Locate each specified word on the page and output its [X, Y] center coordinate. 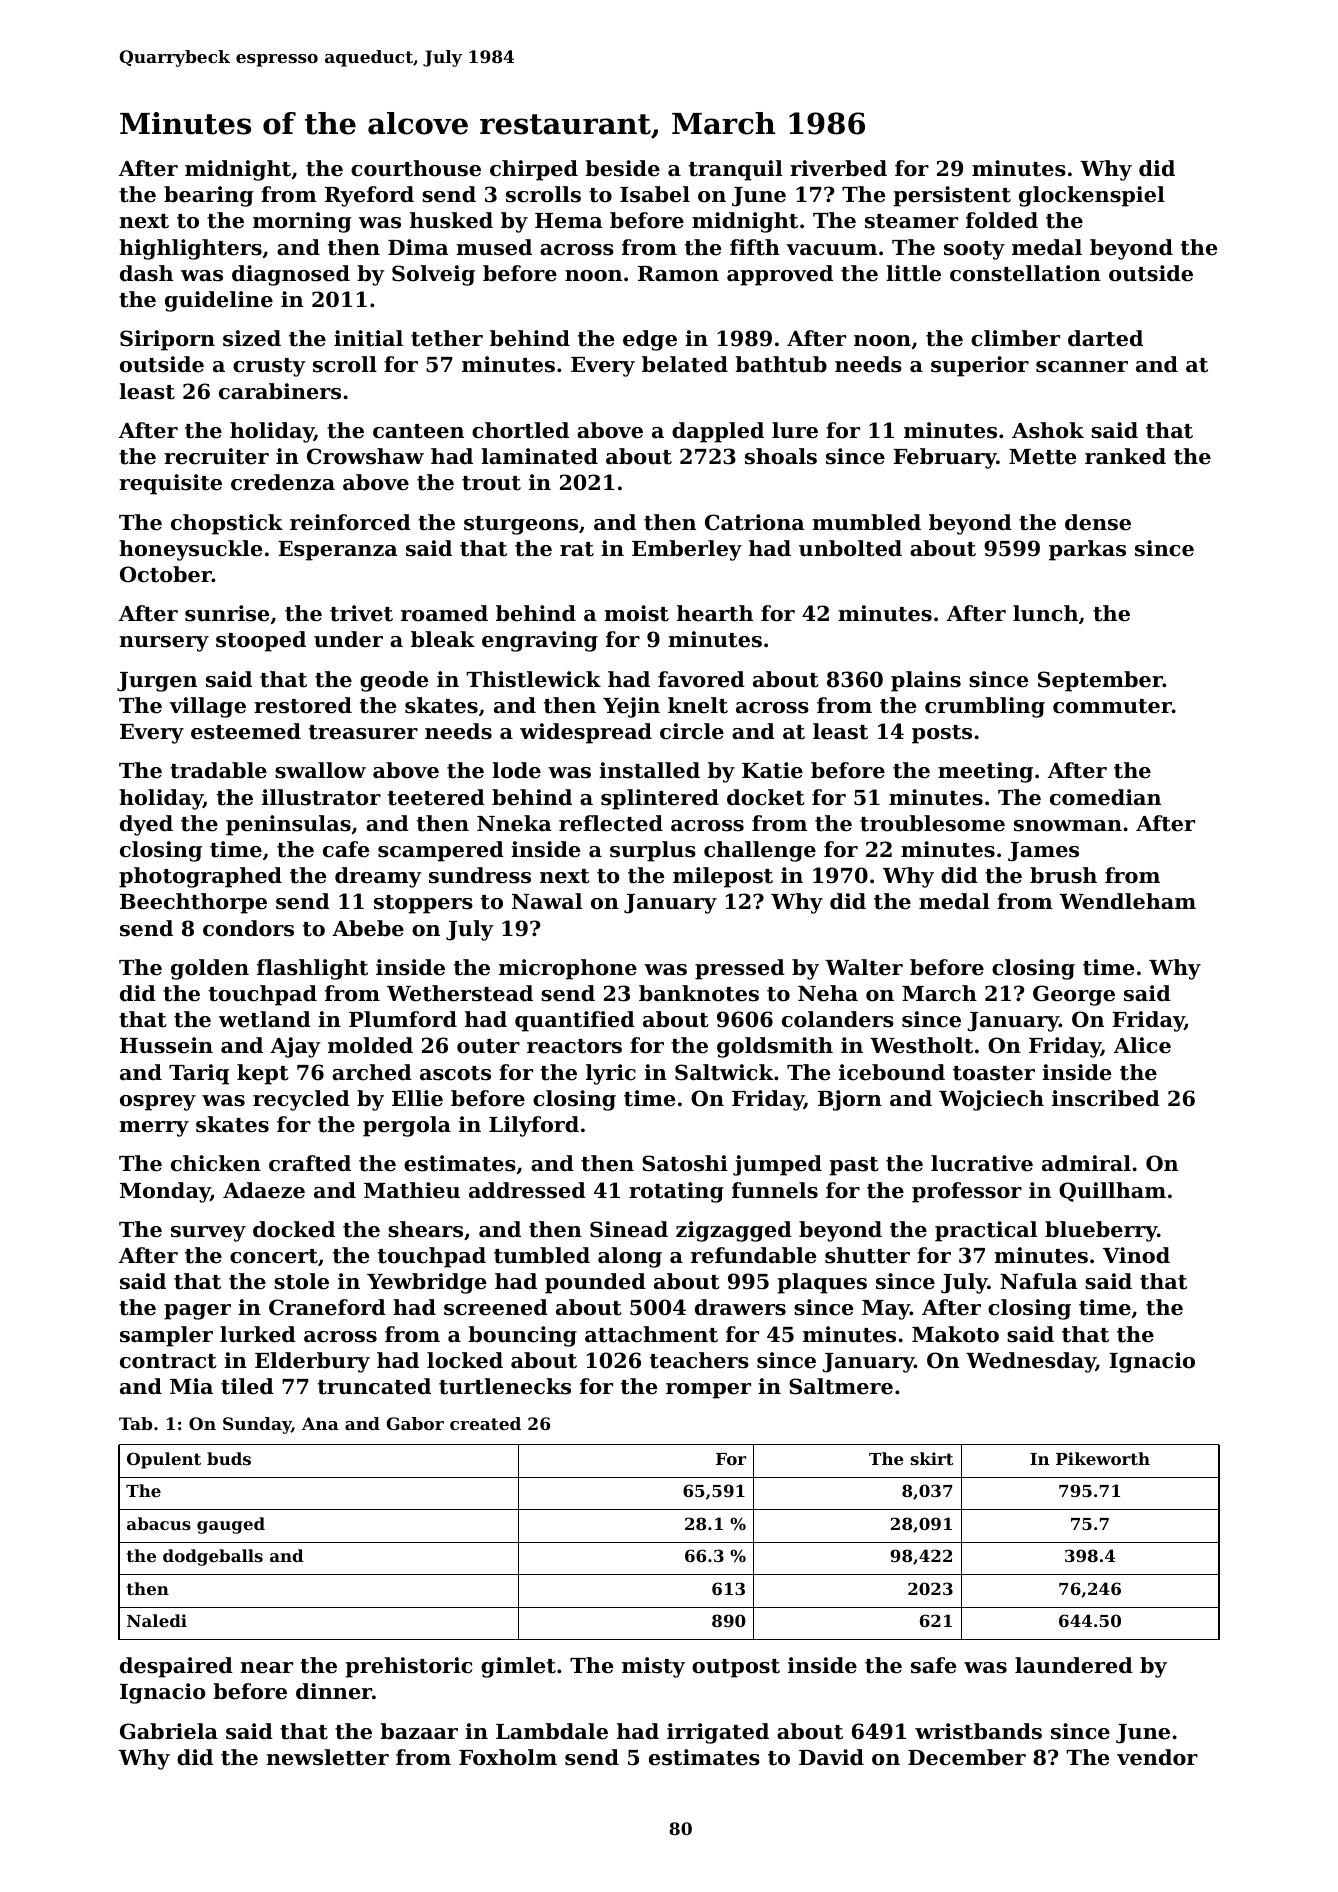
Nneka [514, 823]
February [945, 458]
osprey [158, 1103]
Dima [418, 247]
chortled [520, 430]
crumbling [985, 707]
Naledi [157, 1620]
